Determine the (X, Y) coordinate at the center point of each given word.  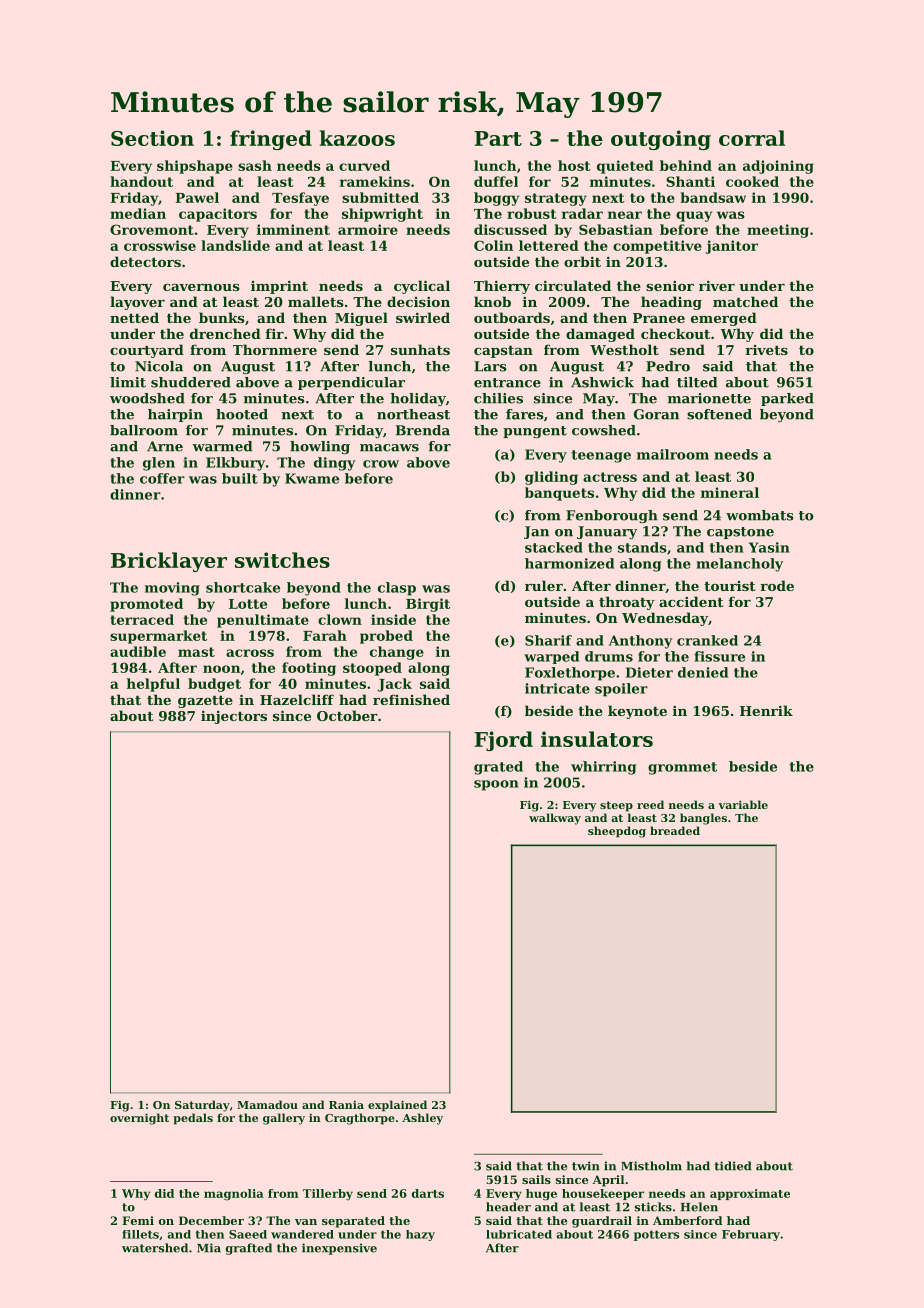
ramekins (375, 181)
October (347, 715)
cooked (752, 181)
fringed (271, 140)
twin (586, 1166)
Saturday (202, 1106)
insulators (597, 739)
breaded (675, 830)
